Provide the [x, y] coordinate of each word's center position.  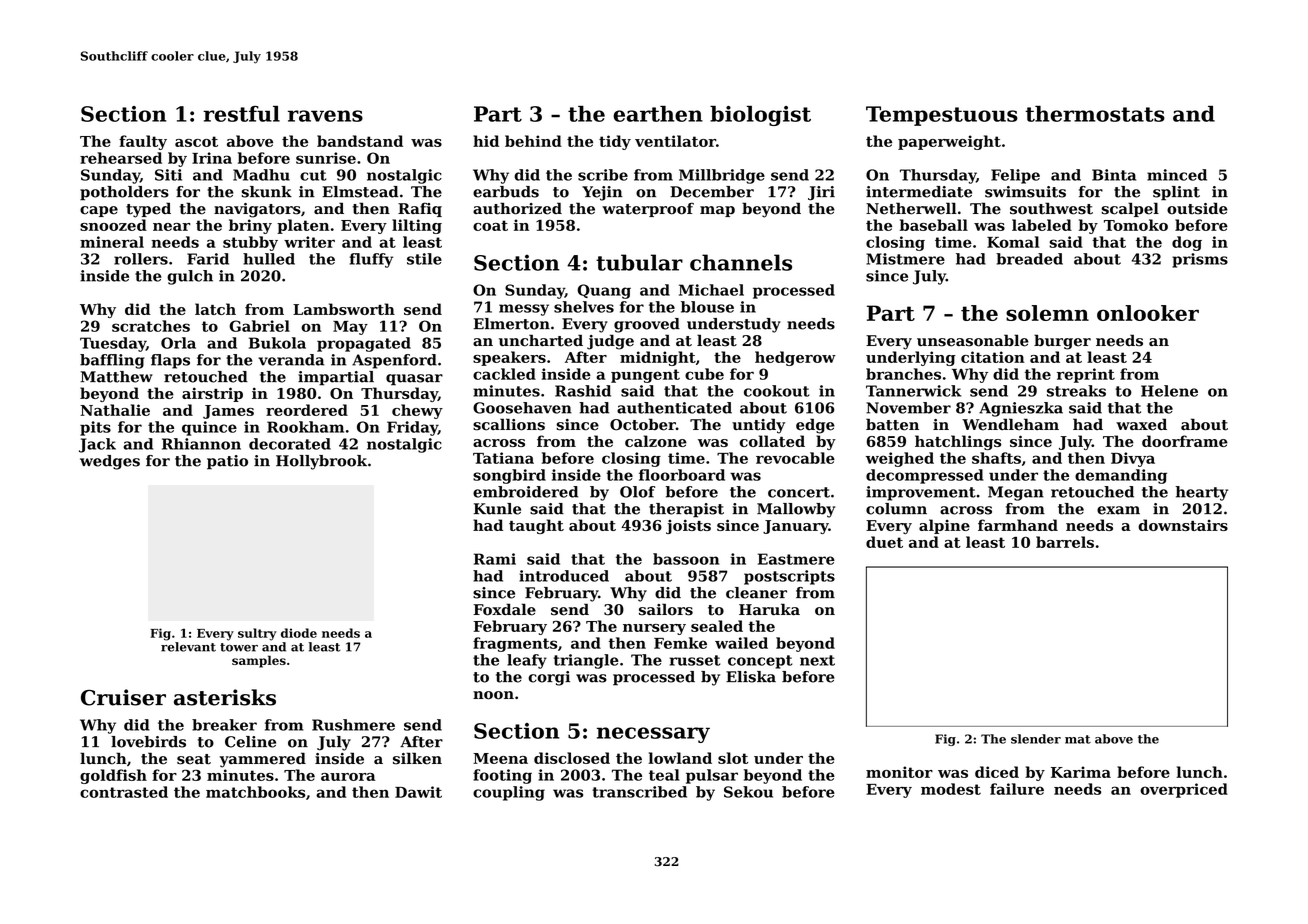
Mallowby [796, 510]
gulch [190, 277]
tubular [639, 262]
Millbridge [722, 176]
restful [241, 114]
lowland [680, 758]
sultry [257, 634]
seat [194, 759]
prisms [1200, 260]
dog [1187, 243]
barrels [1065, 542]
